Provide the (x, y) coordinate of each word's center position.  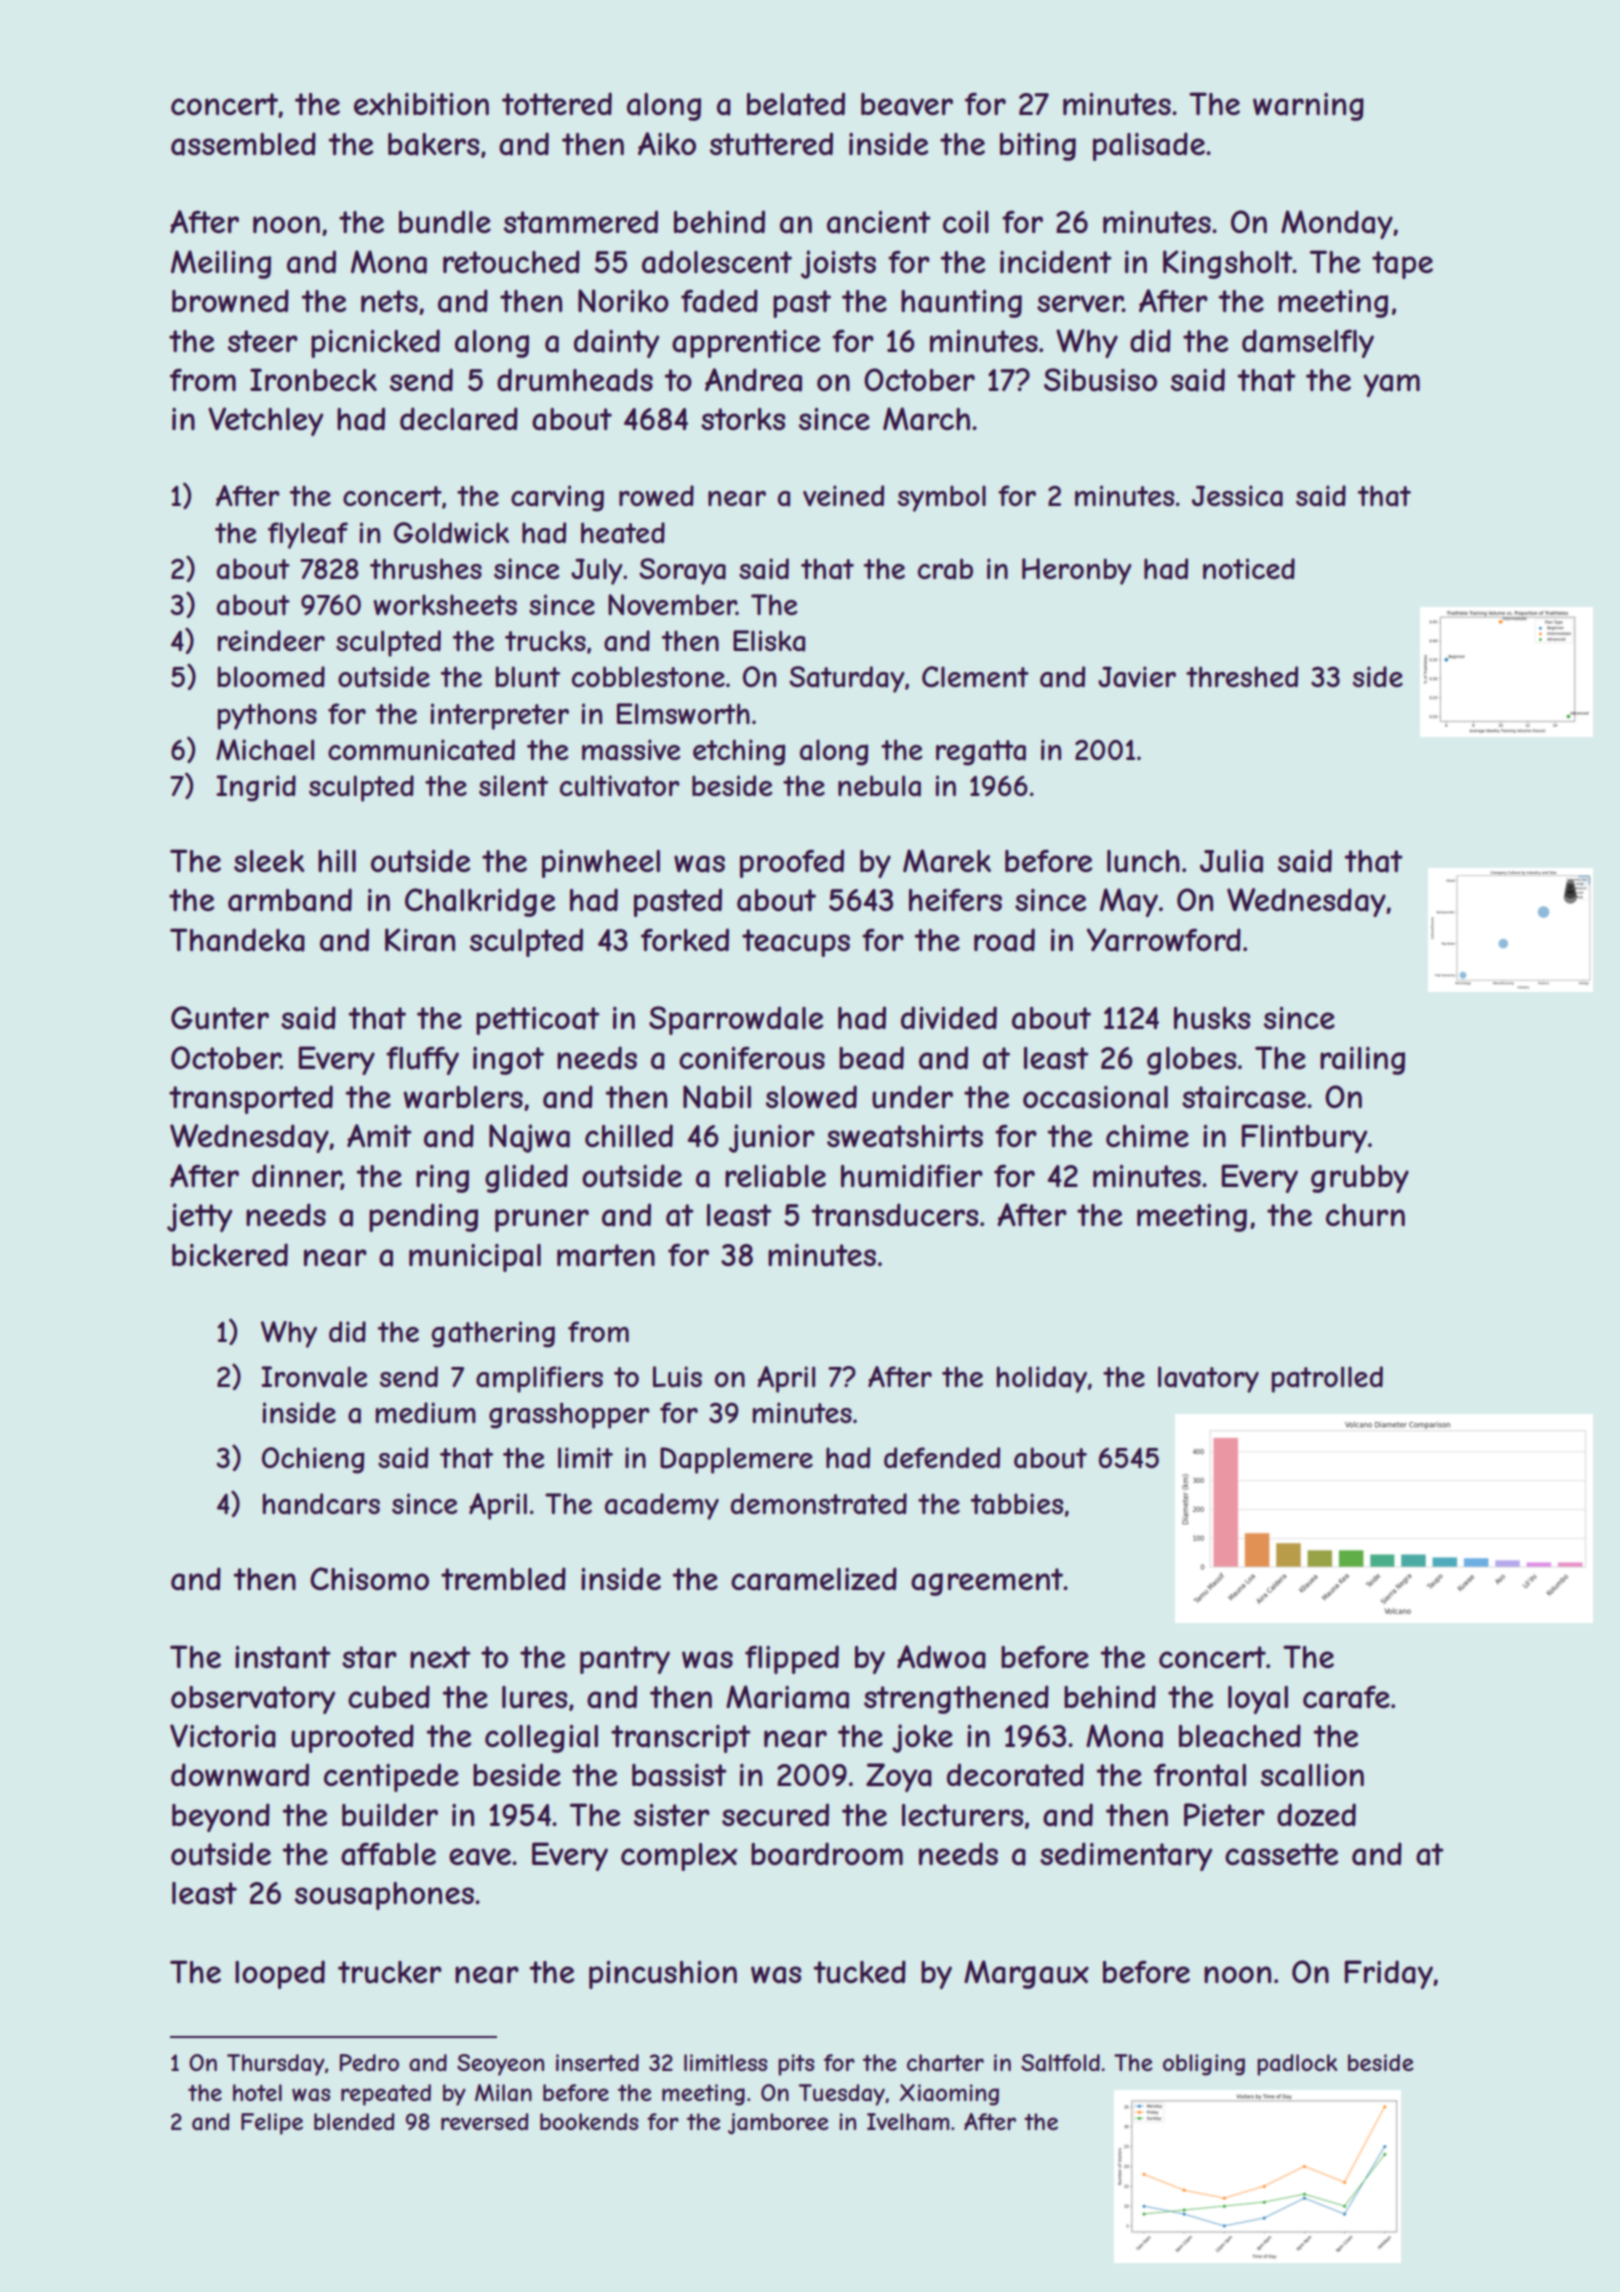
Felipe (272, 2124)
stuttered (771, 144)
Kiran (420, 940)
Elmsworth (683, 713)
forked (685, 939)
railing (1362, 1061)
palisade (1149, 146)
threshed (1242, 676)
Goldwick (451, 532)
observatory (253, 1700)
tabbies (1016, 1504)
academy (662, 1506)
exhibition (421, 104)
